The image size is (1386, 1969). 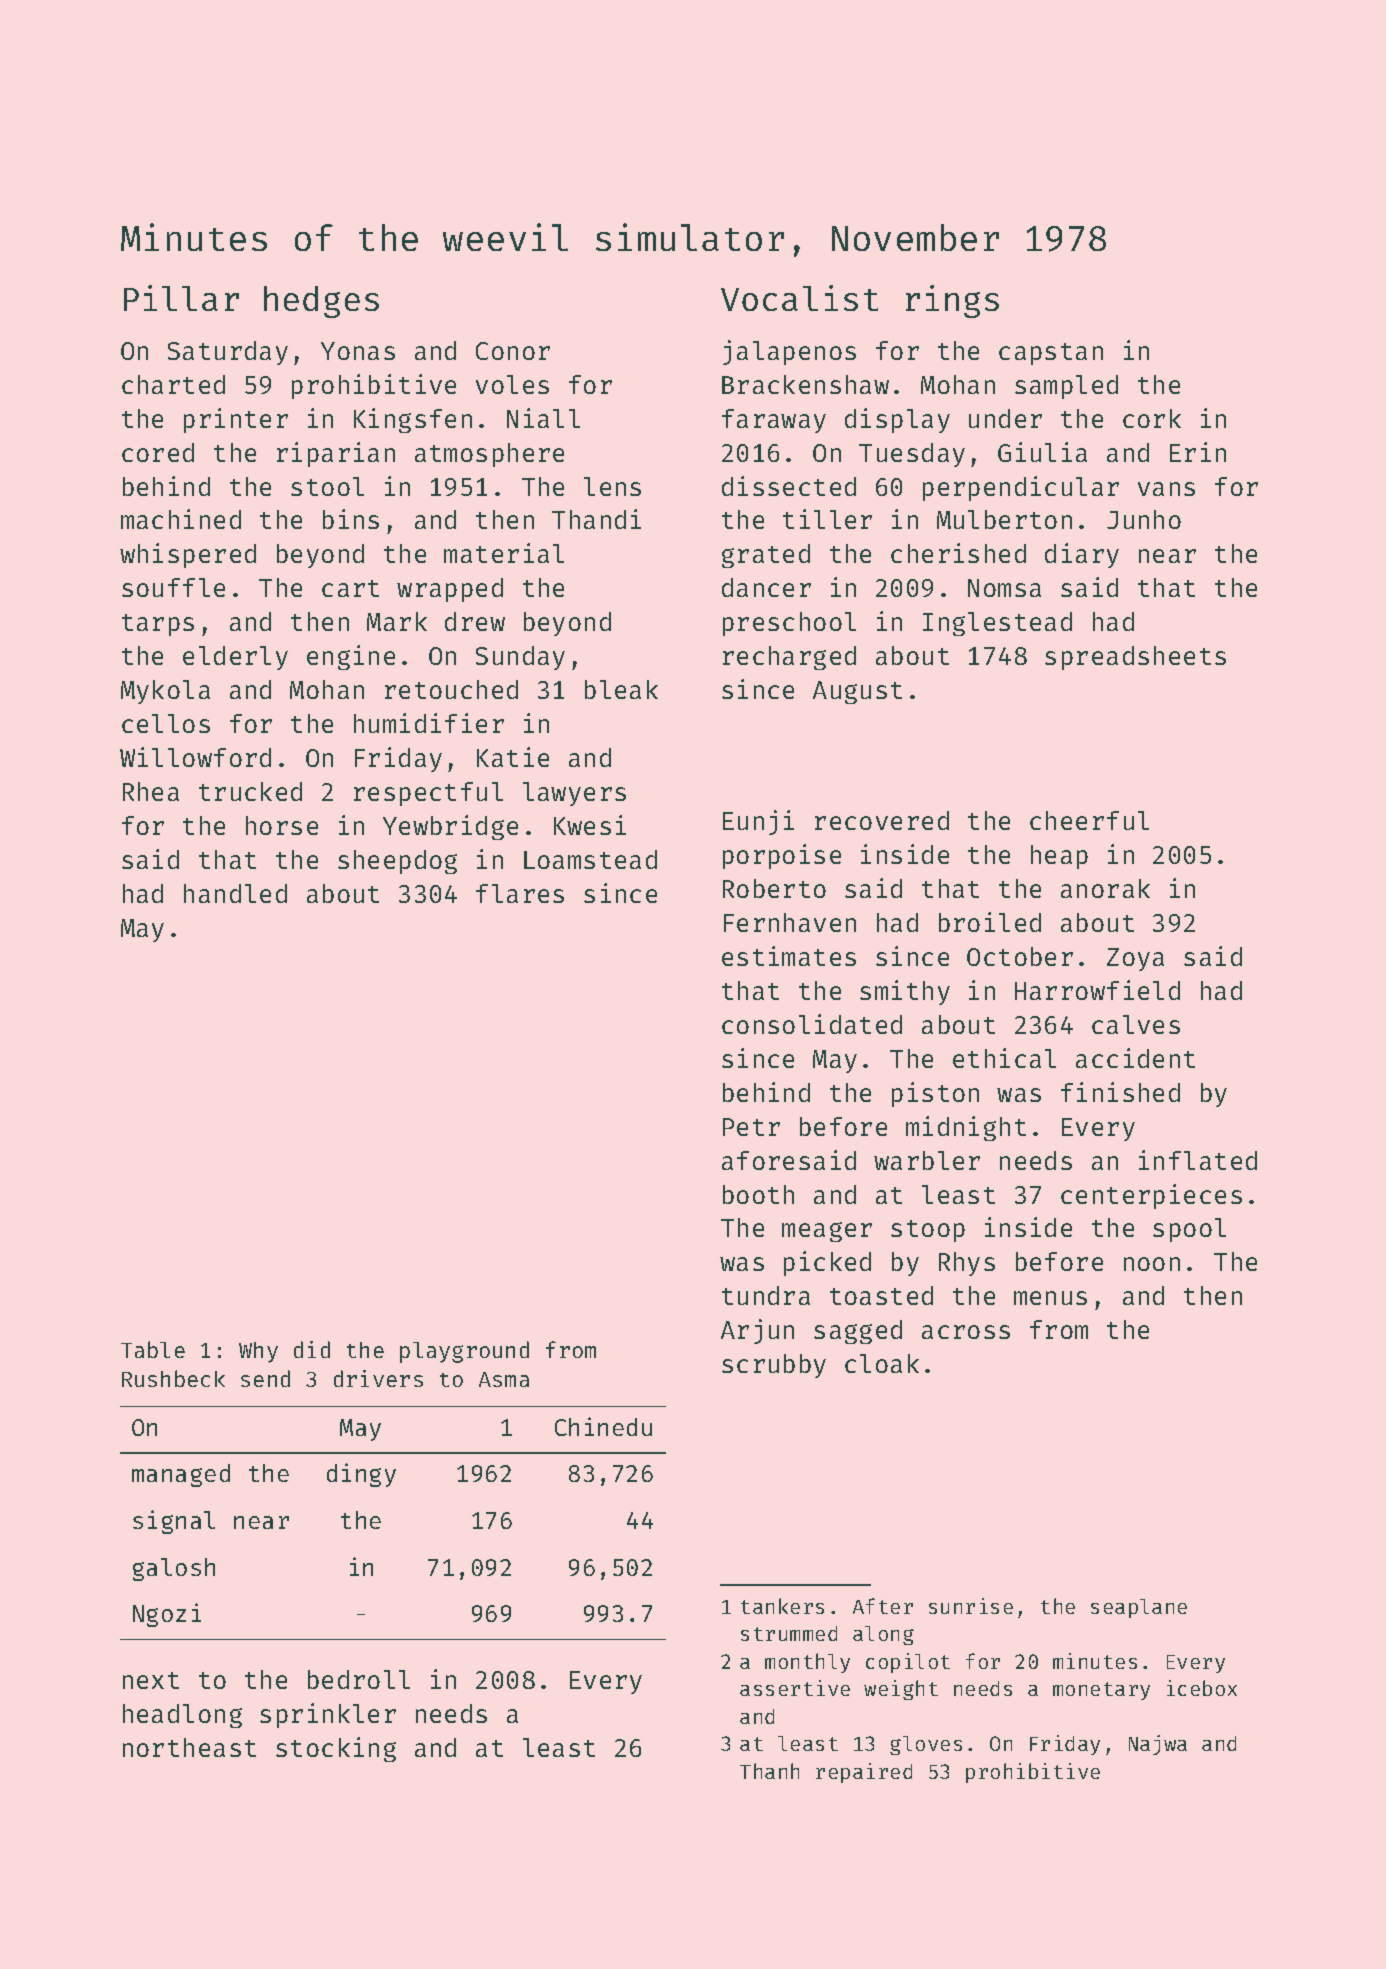 What do you see at coordinates (228, 353) in the image?
I see `Saturday` at bounding box center [228, 353].
